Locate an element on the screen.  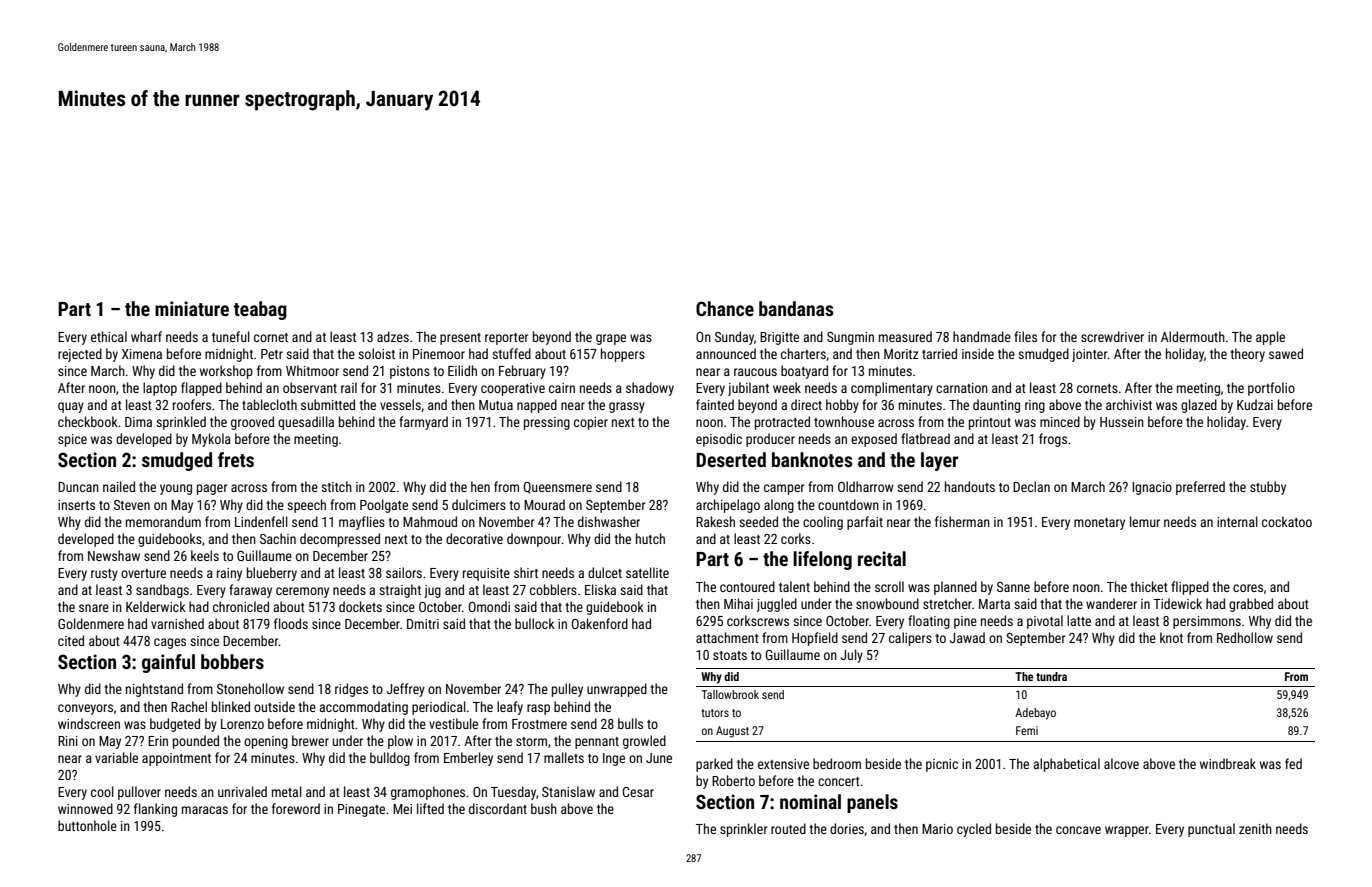
Redhollow is located at coordinates (1245, 637).
